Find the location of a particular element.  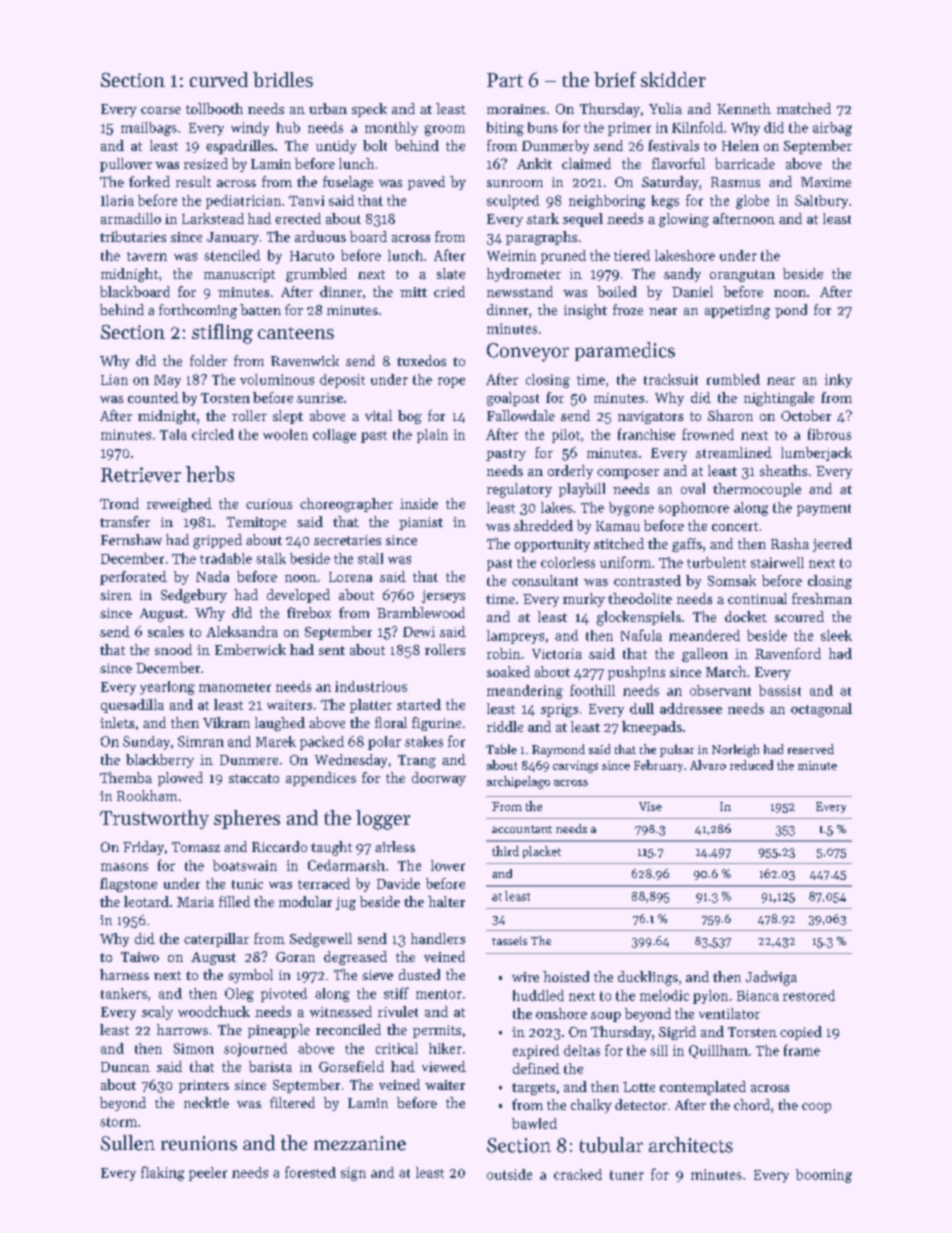

tracksuit is located at coordinates (671, 379).
